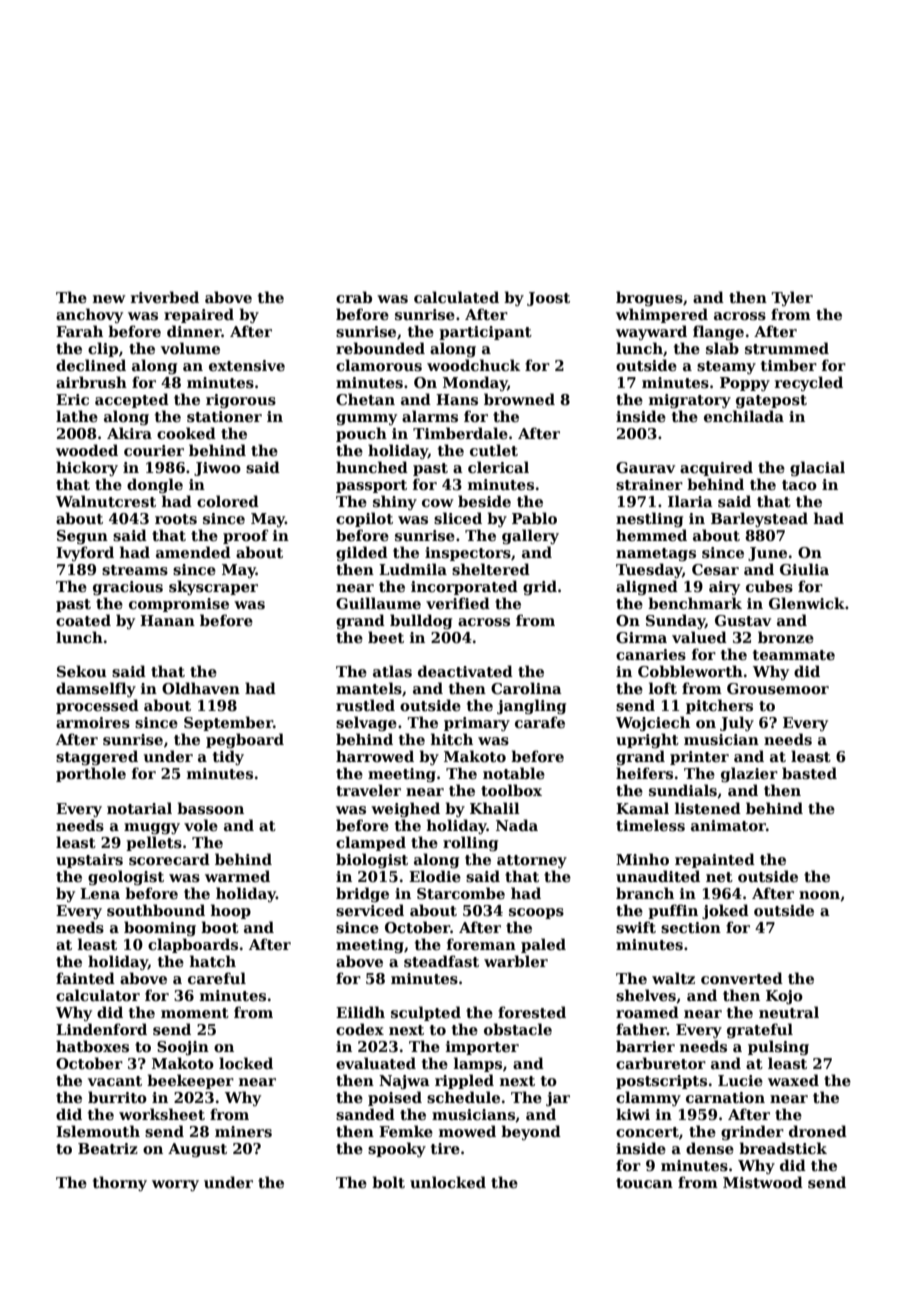  What do you see at coordinates (494, 450) in the document?
I see `cutlet` at bounding box center [494, 450].
